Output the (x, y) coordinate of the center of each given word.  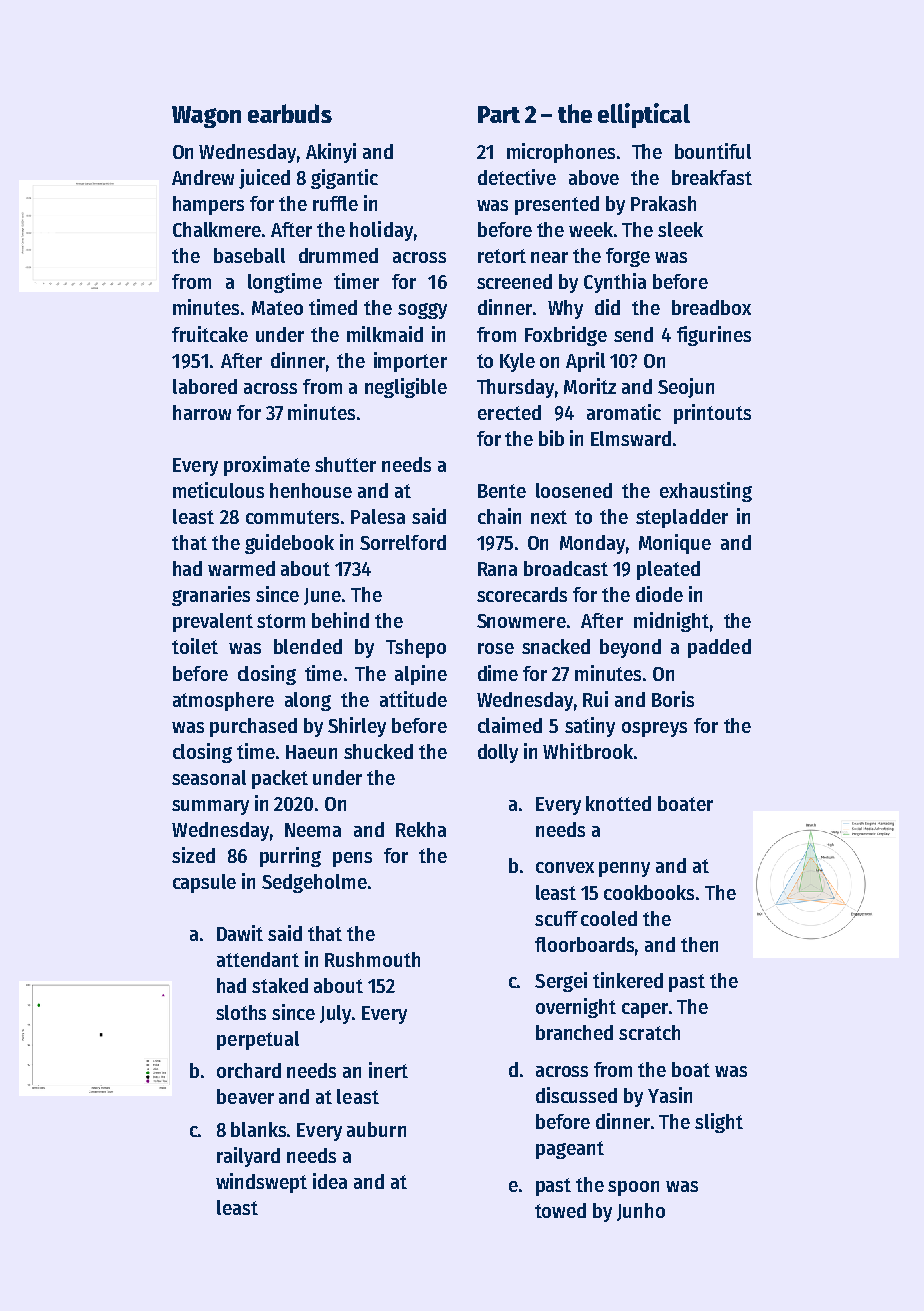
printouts (712, 414)
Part (499, 114)
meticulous (218, 490)
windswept (261, 1183)
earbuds (290, 113)
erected (509, 412)
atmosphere (223, 701)
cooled (609, 918)
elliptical (644, 115)
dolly (498, 753)
